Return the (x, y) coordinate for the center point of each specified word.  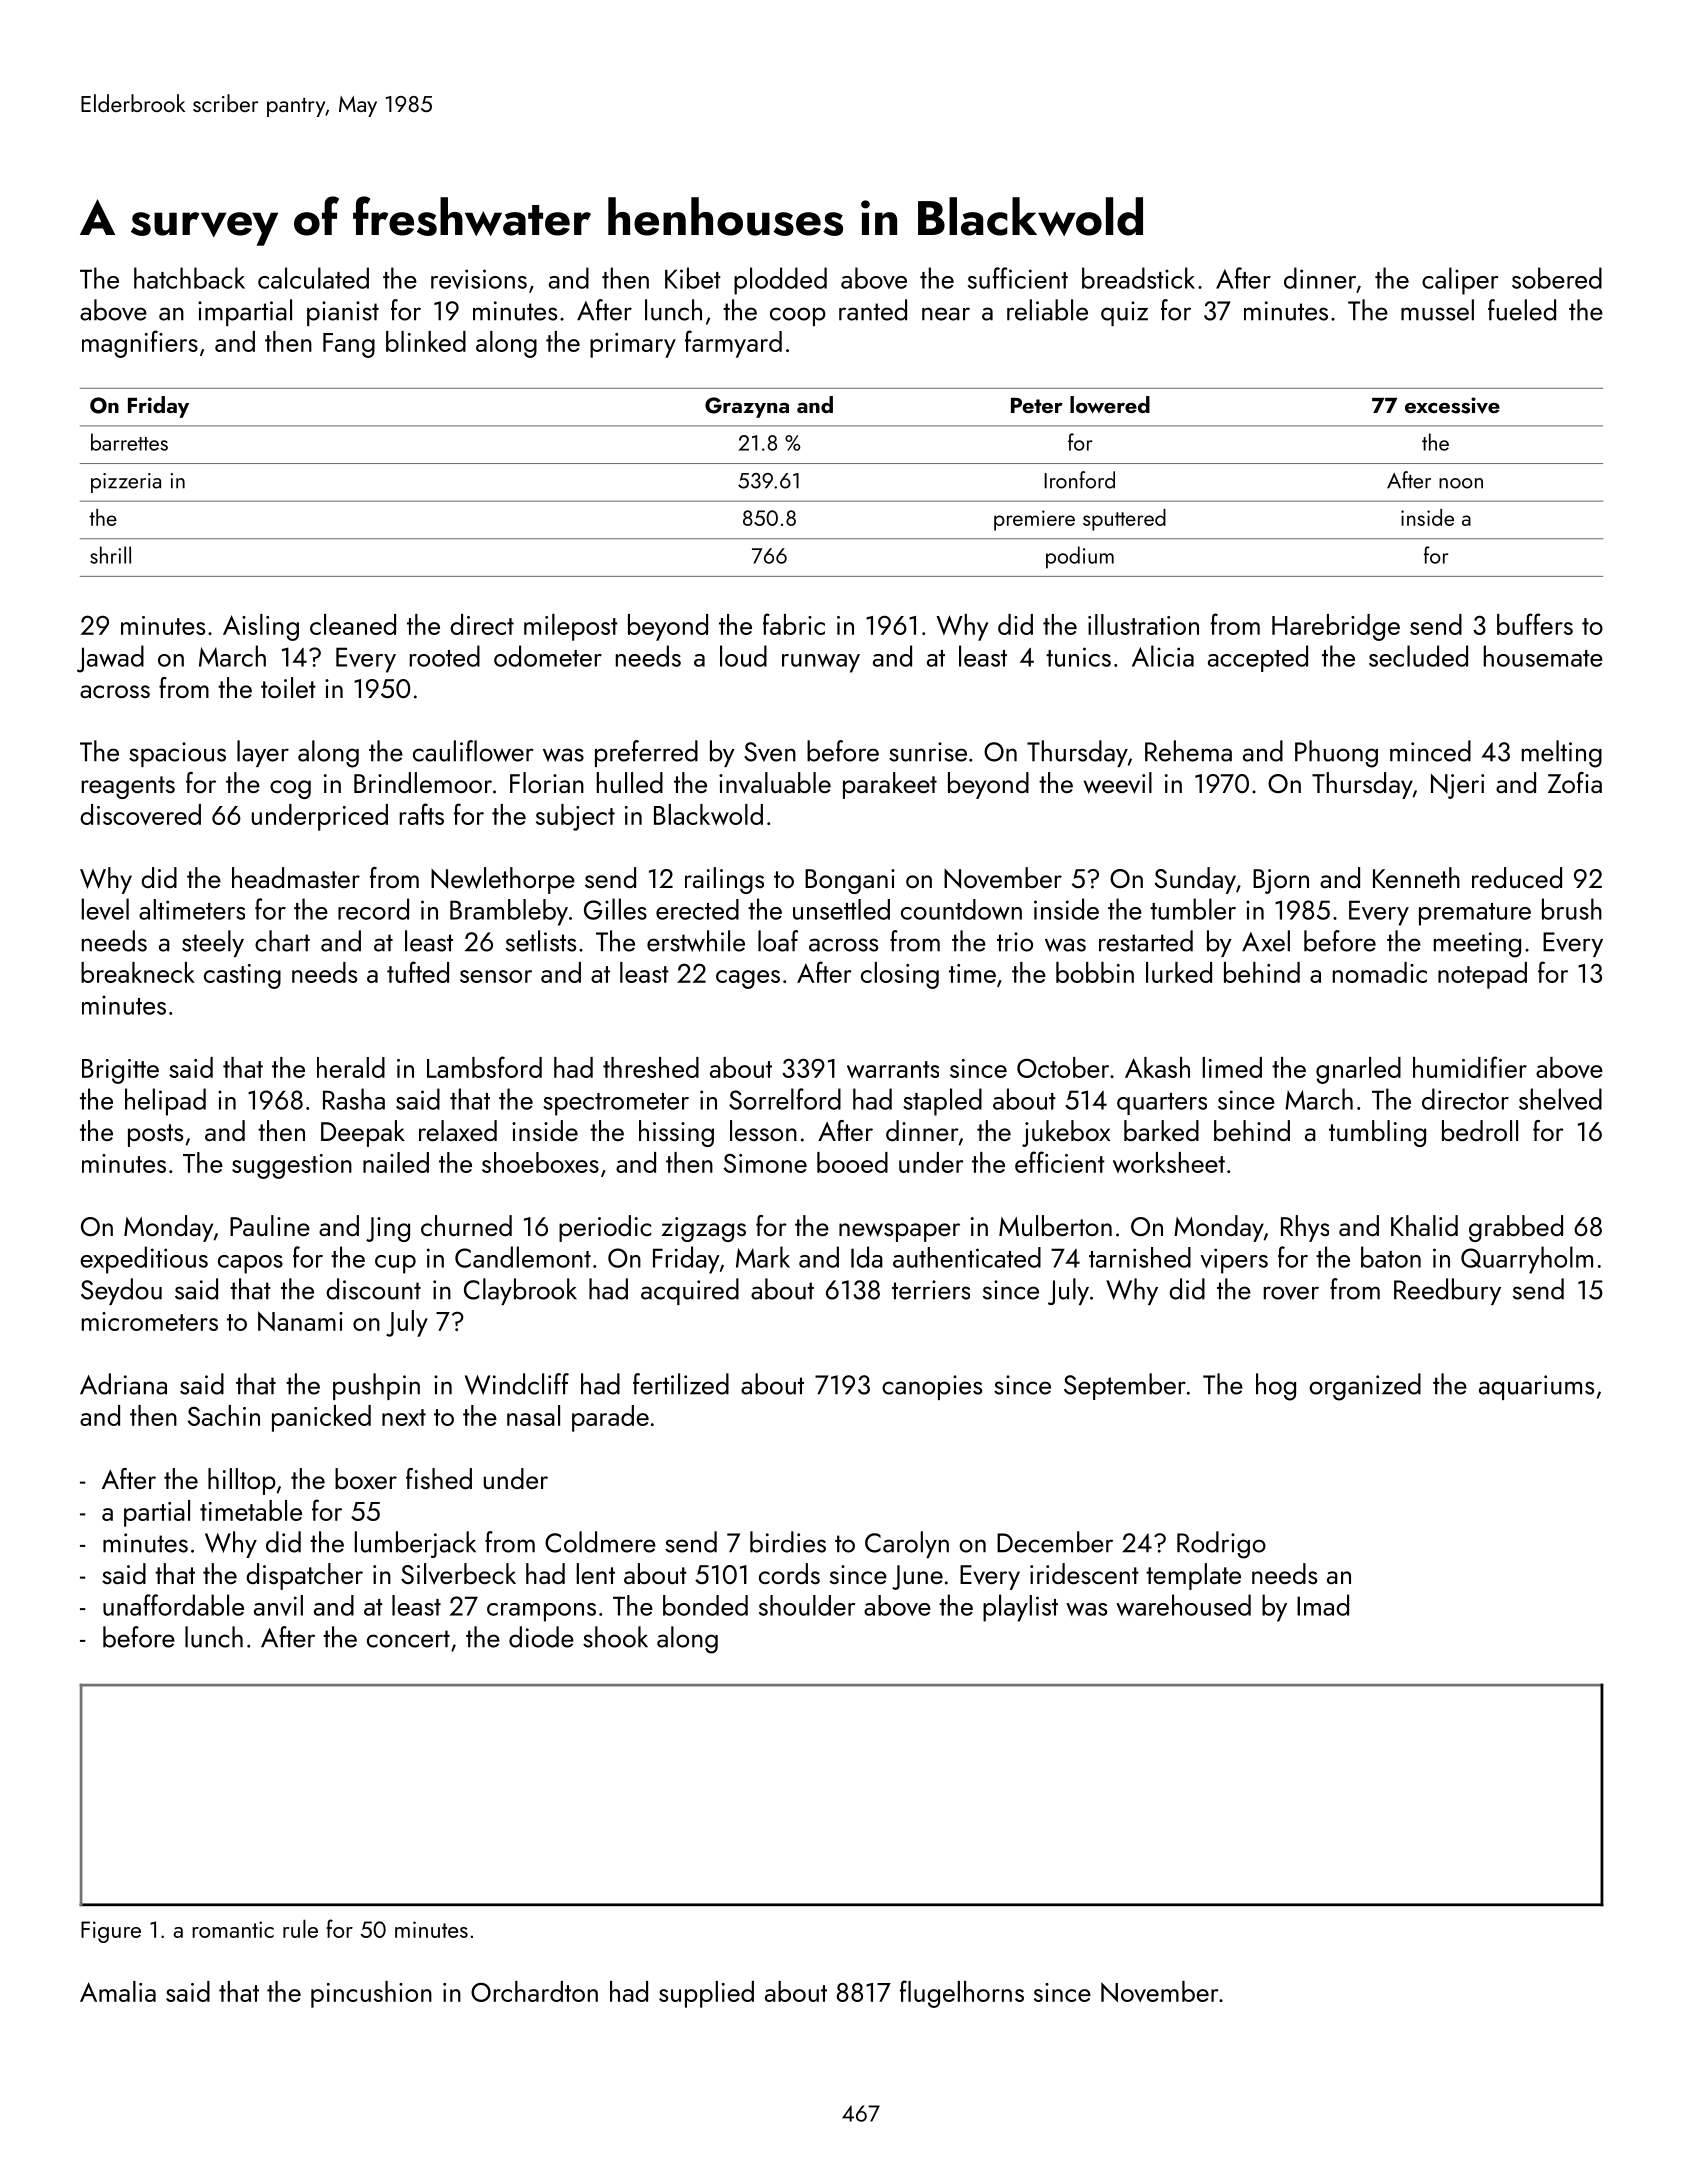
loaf (778, 941)
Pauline (270, 1225)
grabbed (1516, 1228)
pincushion (371, 1994)
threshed (651, 1067)
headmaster (296, 877)
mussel (1437, 310)
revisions (479, 279)
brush (1572, 909)
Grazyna (747, 407)
